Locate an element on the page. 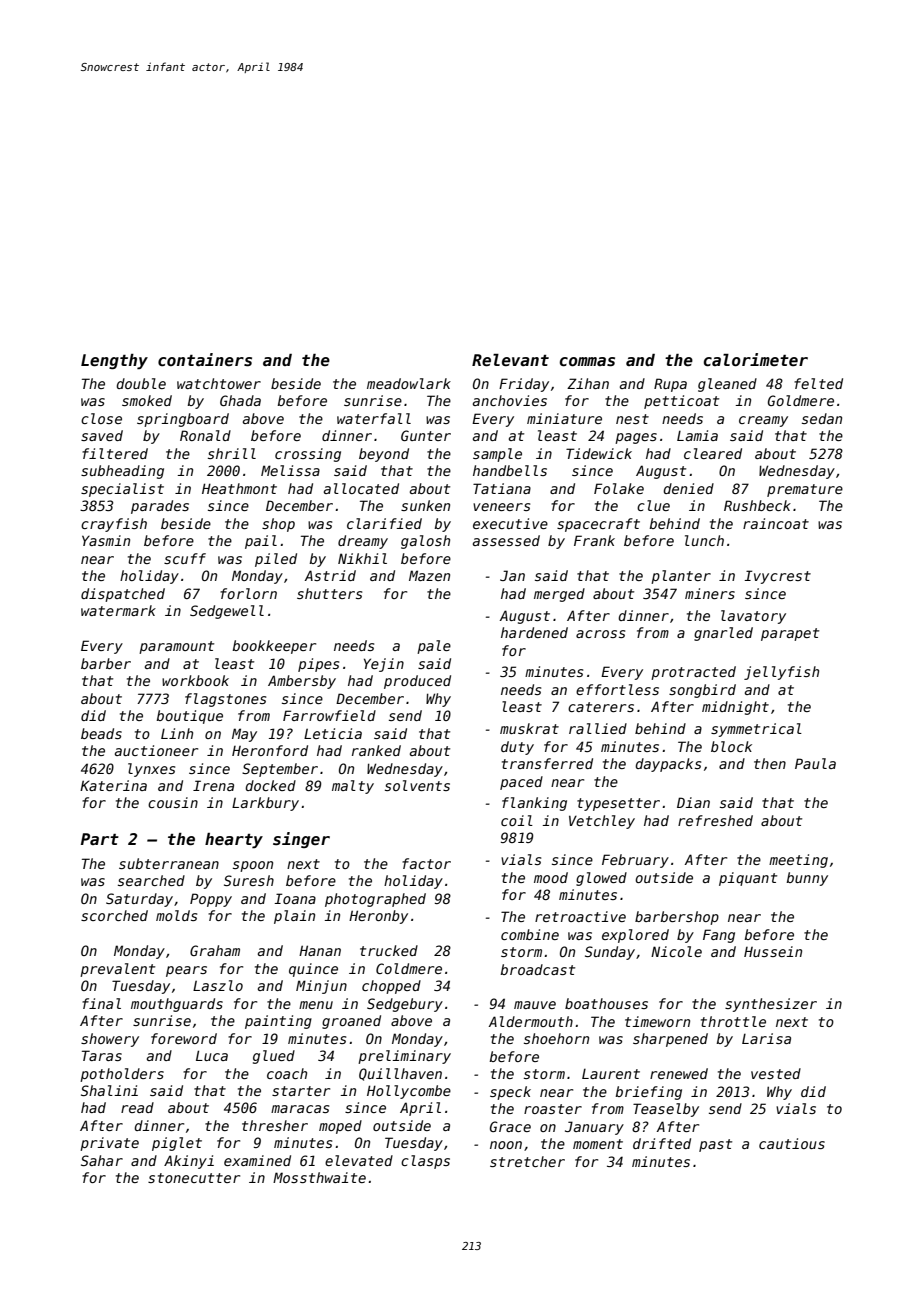  forlorn is located at coordinates (248, 593).
